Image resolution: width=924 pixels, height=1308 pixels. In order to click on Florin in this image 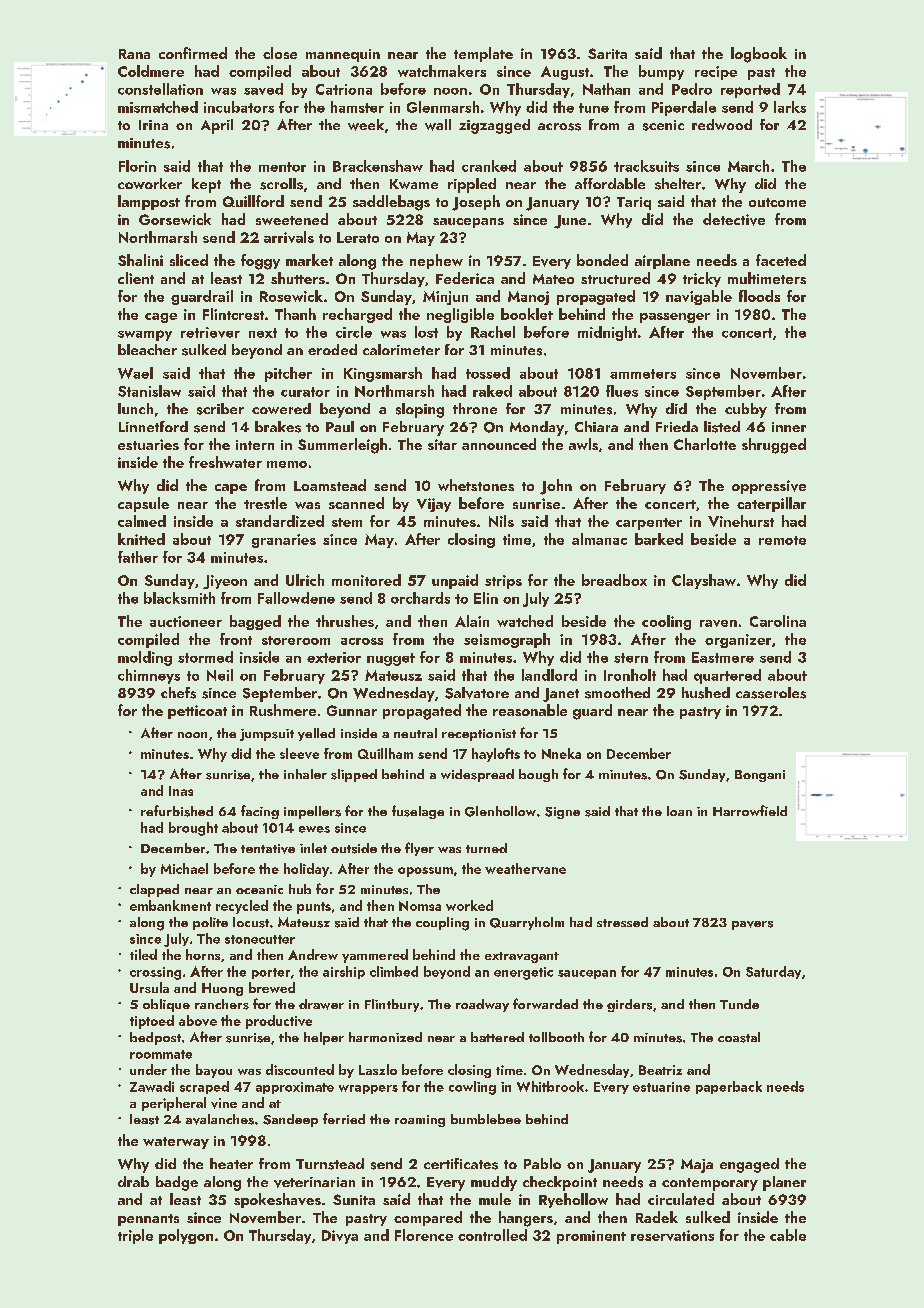, I will do `click(137, 166)`.
